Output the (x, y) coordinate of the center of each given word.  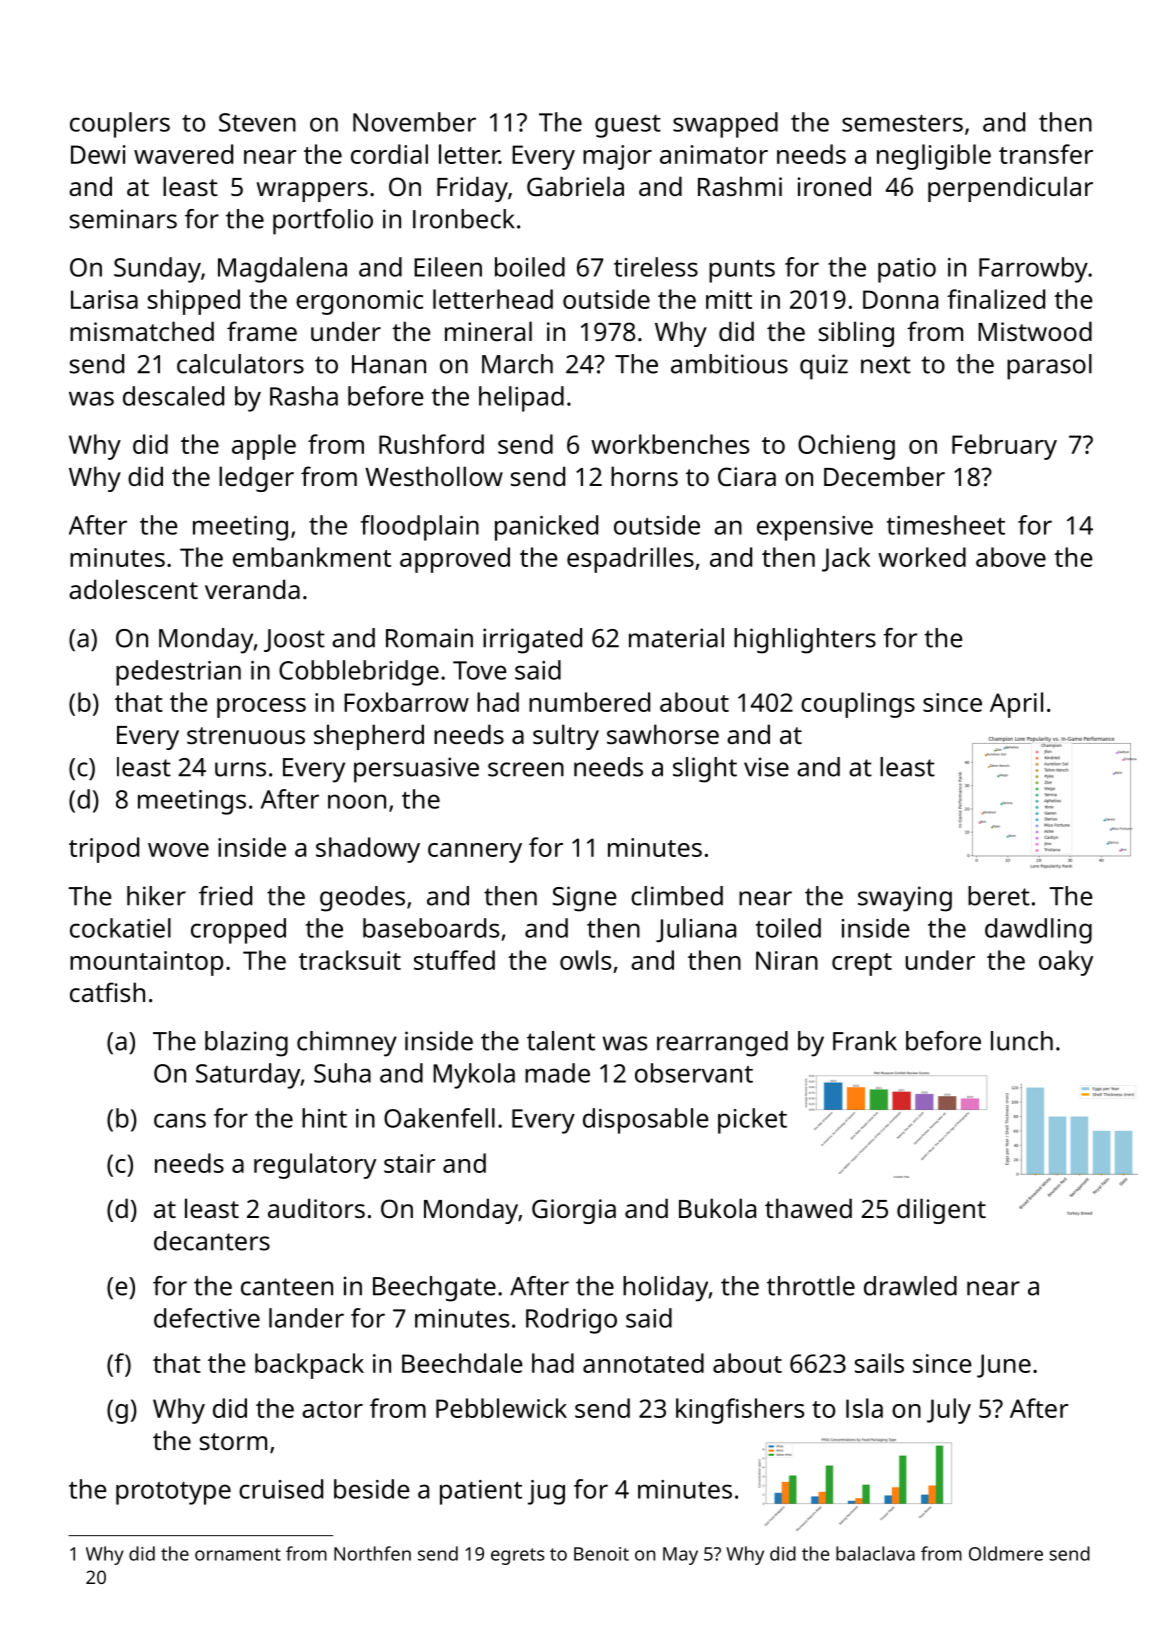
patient (481, 1492)
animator (714, 154)
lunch (1022, 1041)
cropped (238, 931)
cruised (281, 1489)
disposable (646, 1121)
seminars (123, 219)
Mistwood (1035, 331)
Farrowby (1033, 270)
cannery (475, 853)
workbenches (670, 444)
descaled (173, 396)
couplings (858, 705)
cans (180, 1120)
